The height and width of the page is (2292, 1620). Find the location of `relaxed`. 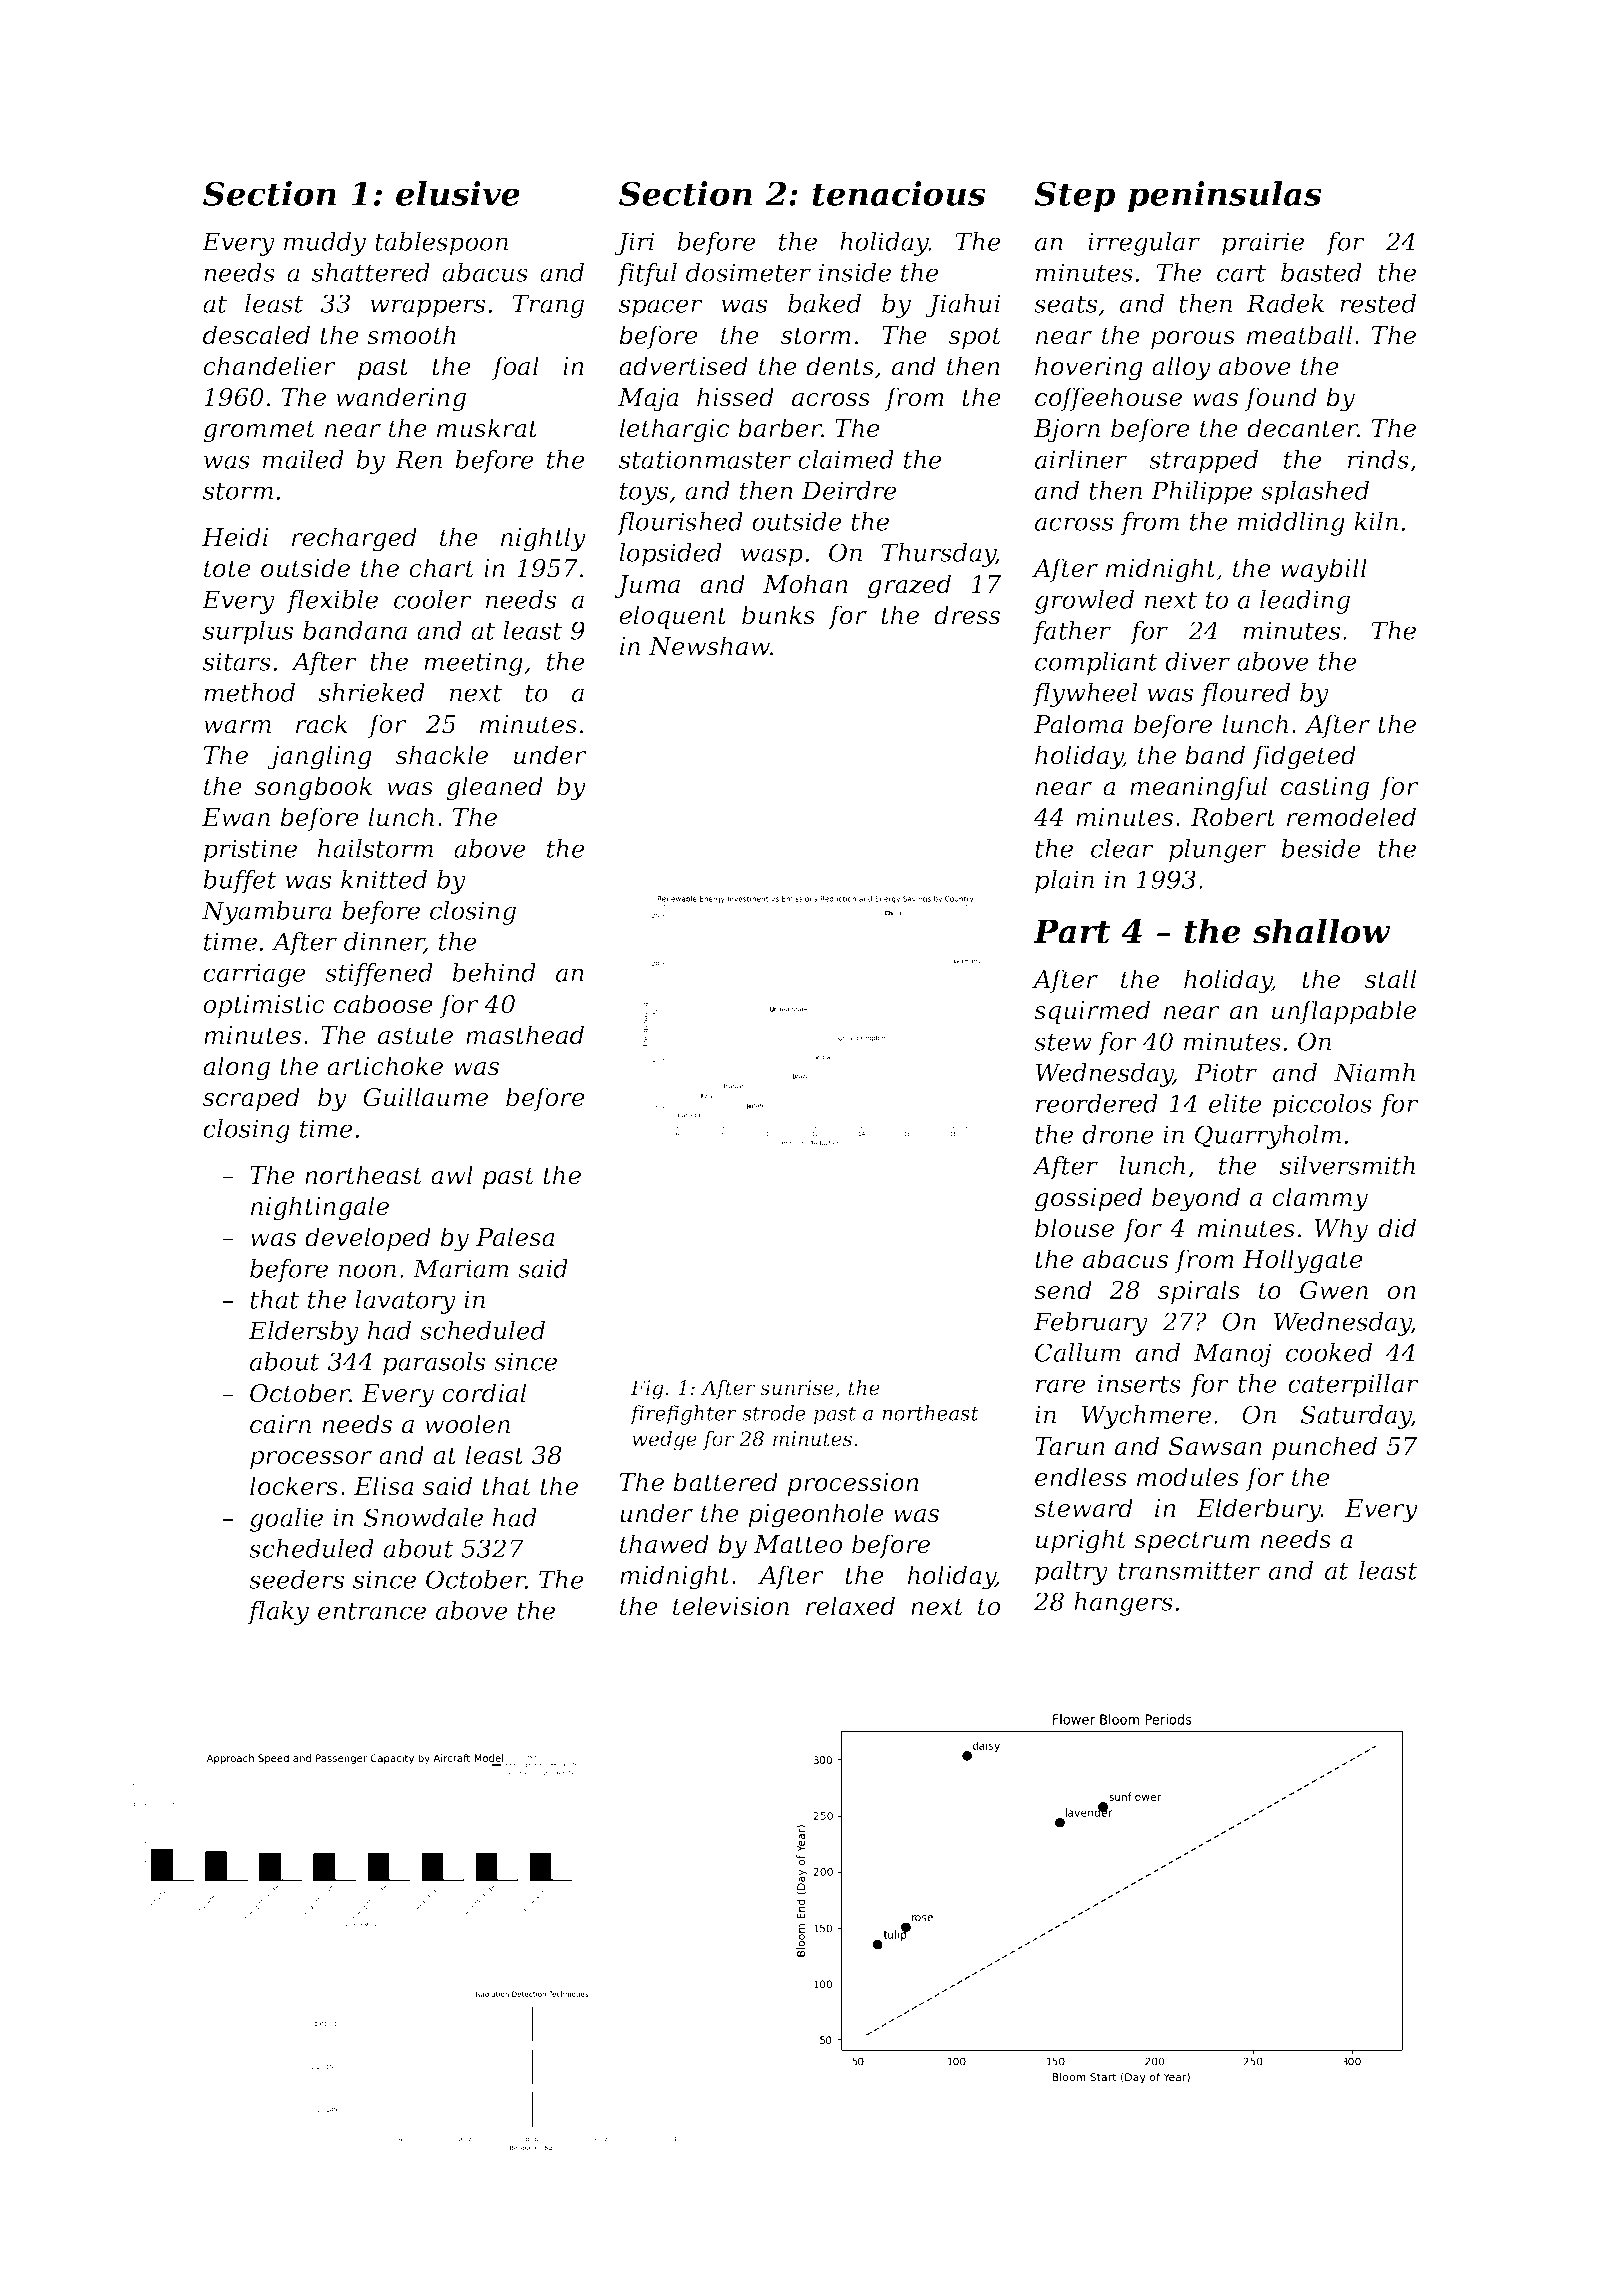

relaxed is located at coordinates (850, 1606).
